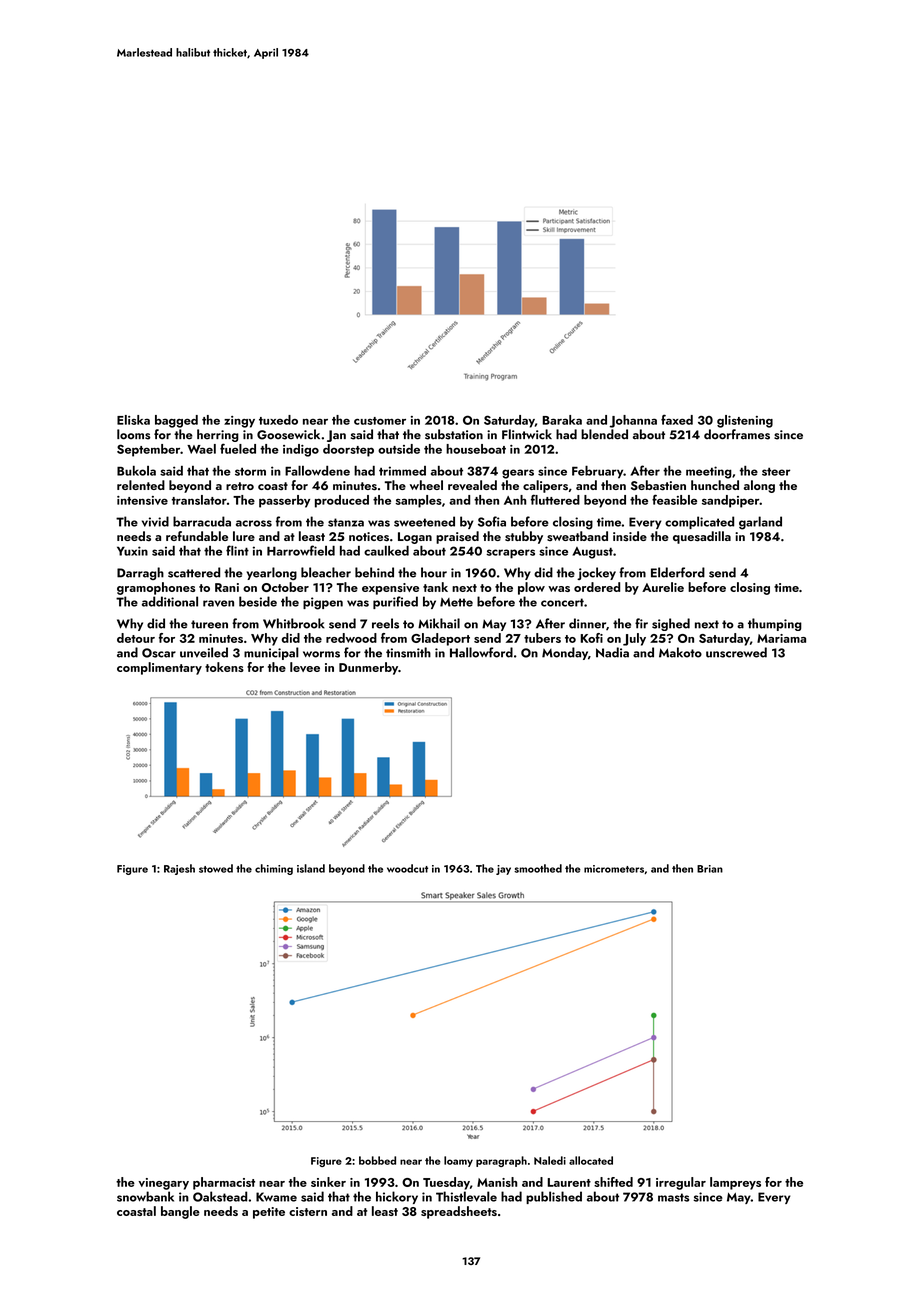 This document has width=924, height=1308. What do you see at coordinates (612, 652) in the document?
I see `Nadia` at bounding box center [612, 652].
